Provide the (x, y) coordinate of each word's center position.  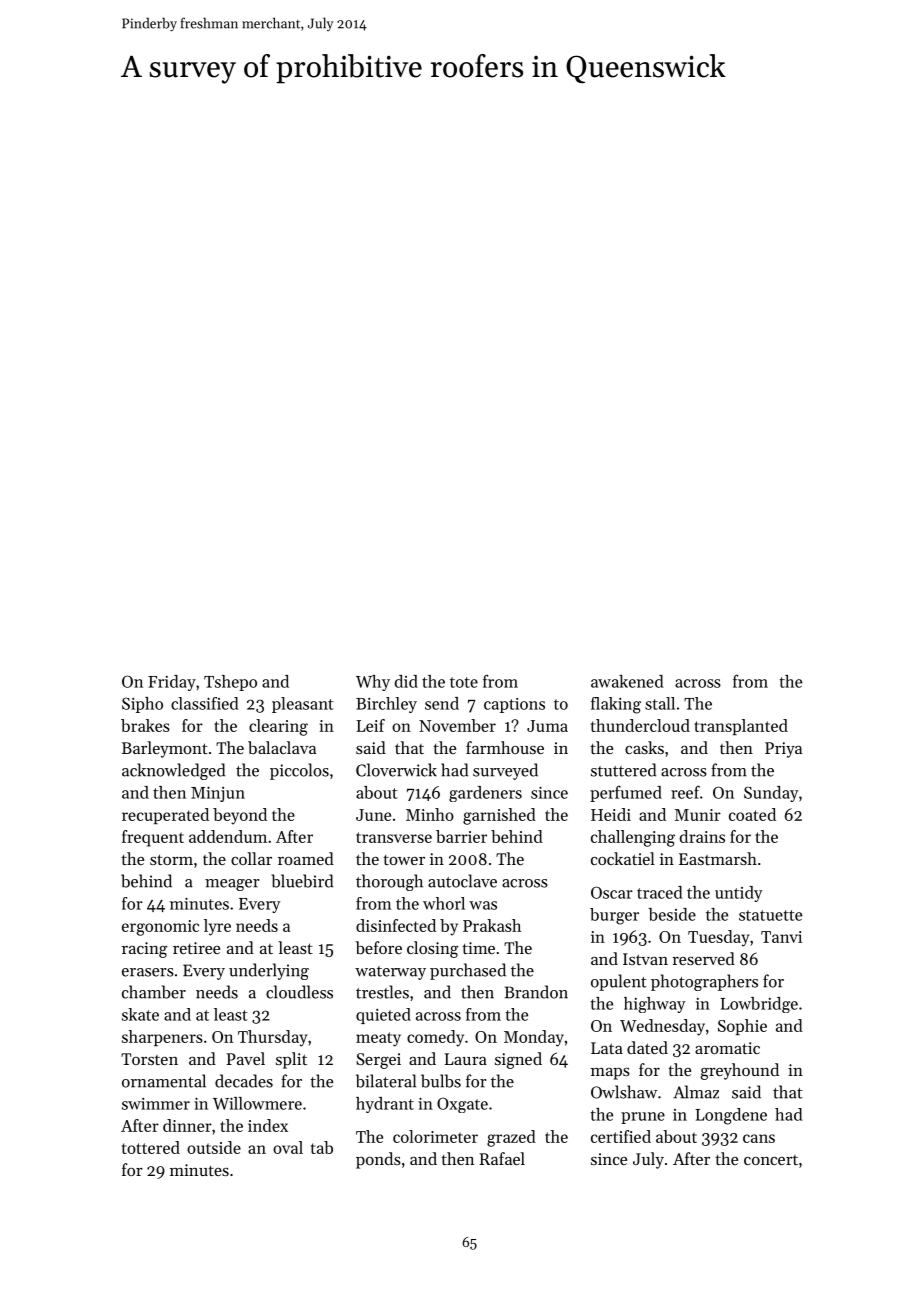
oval (288, 1147)
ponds (378, 1160)
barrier (461, 836)
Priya (783, 750)
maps (610, 1074)
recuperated (165, 816)
